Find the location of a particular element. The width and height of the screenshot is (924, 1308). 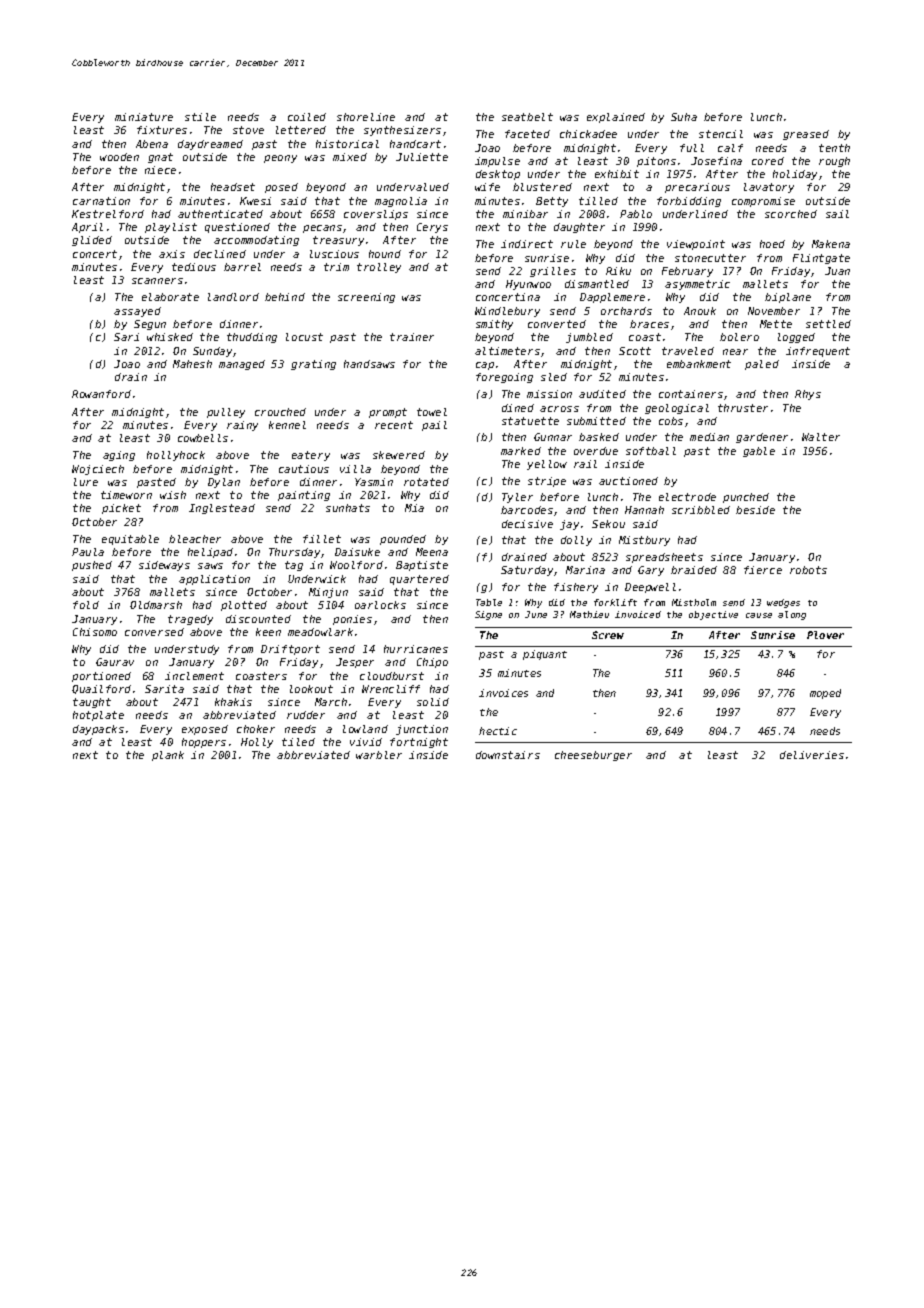

across is located at coordinates (559, 409).
